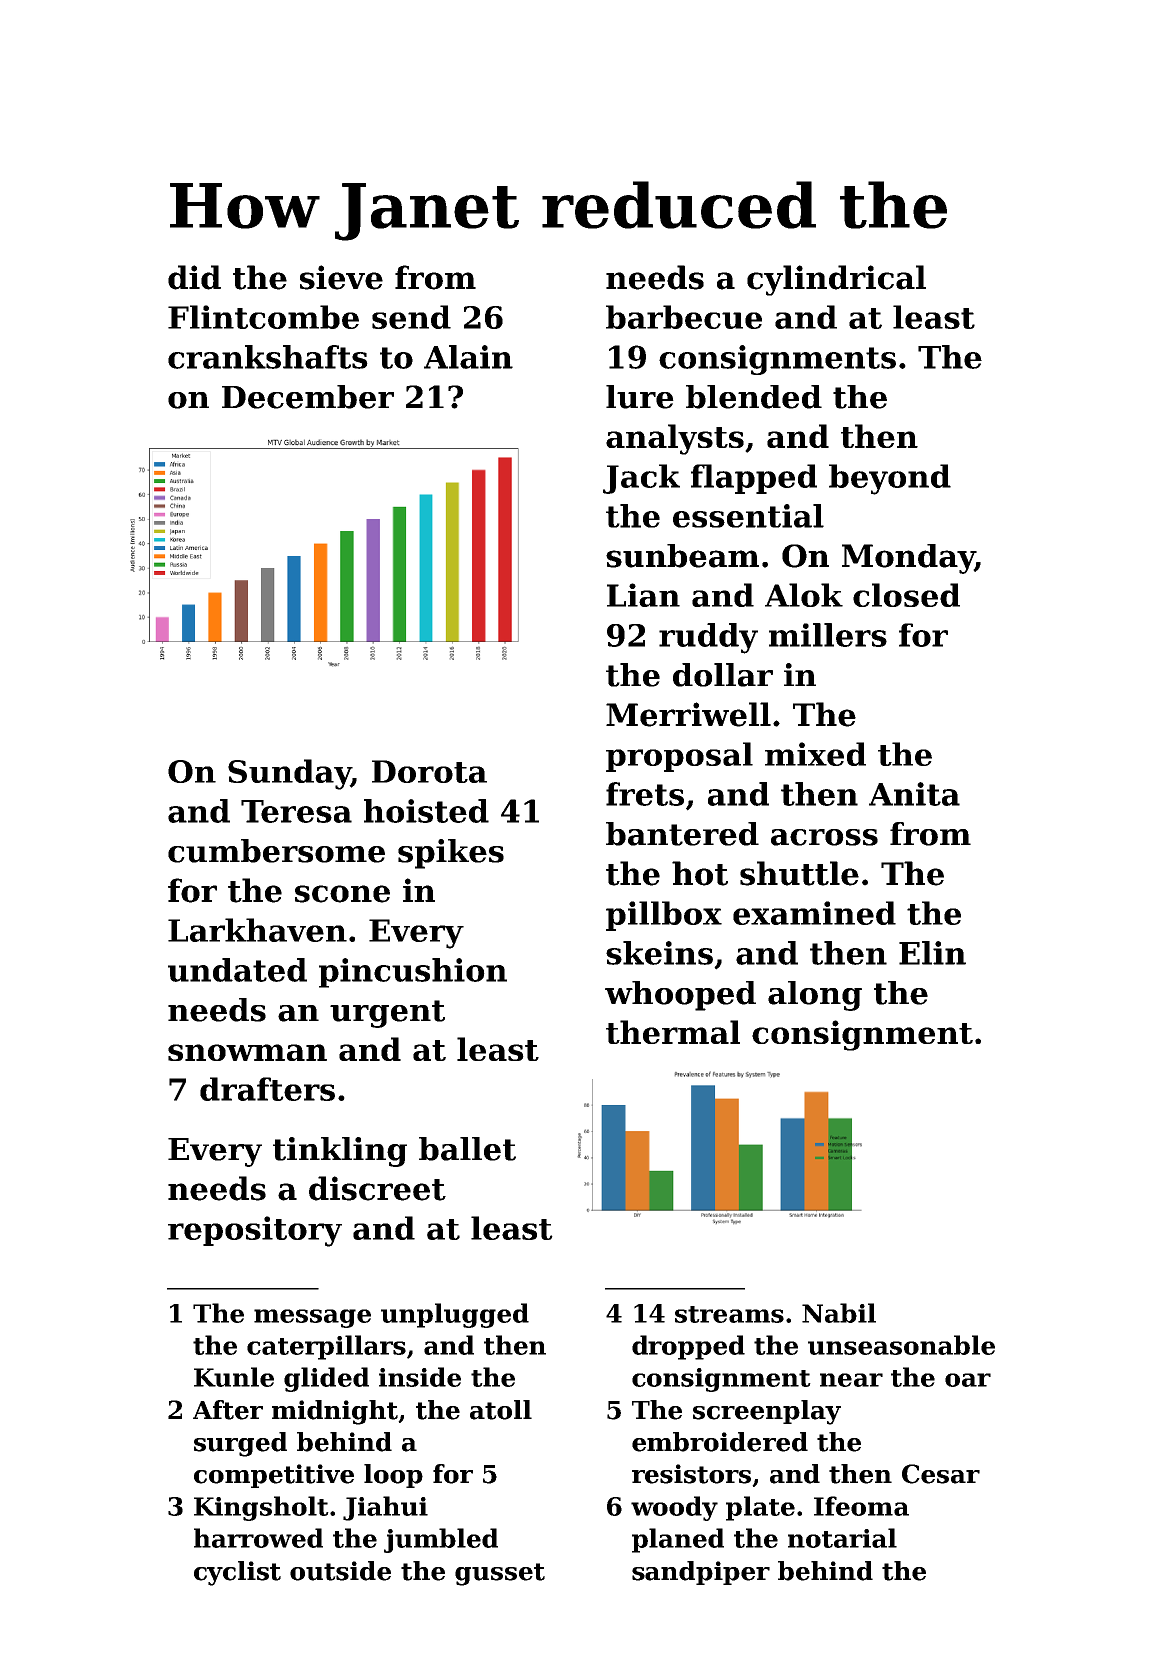 This image has width=1165, height=1654. What do you see at coordinates (701, 1573) in the image?
I see `sandpiper` at bounding box center [701, 1573].
